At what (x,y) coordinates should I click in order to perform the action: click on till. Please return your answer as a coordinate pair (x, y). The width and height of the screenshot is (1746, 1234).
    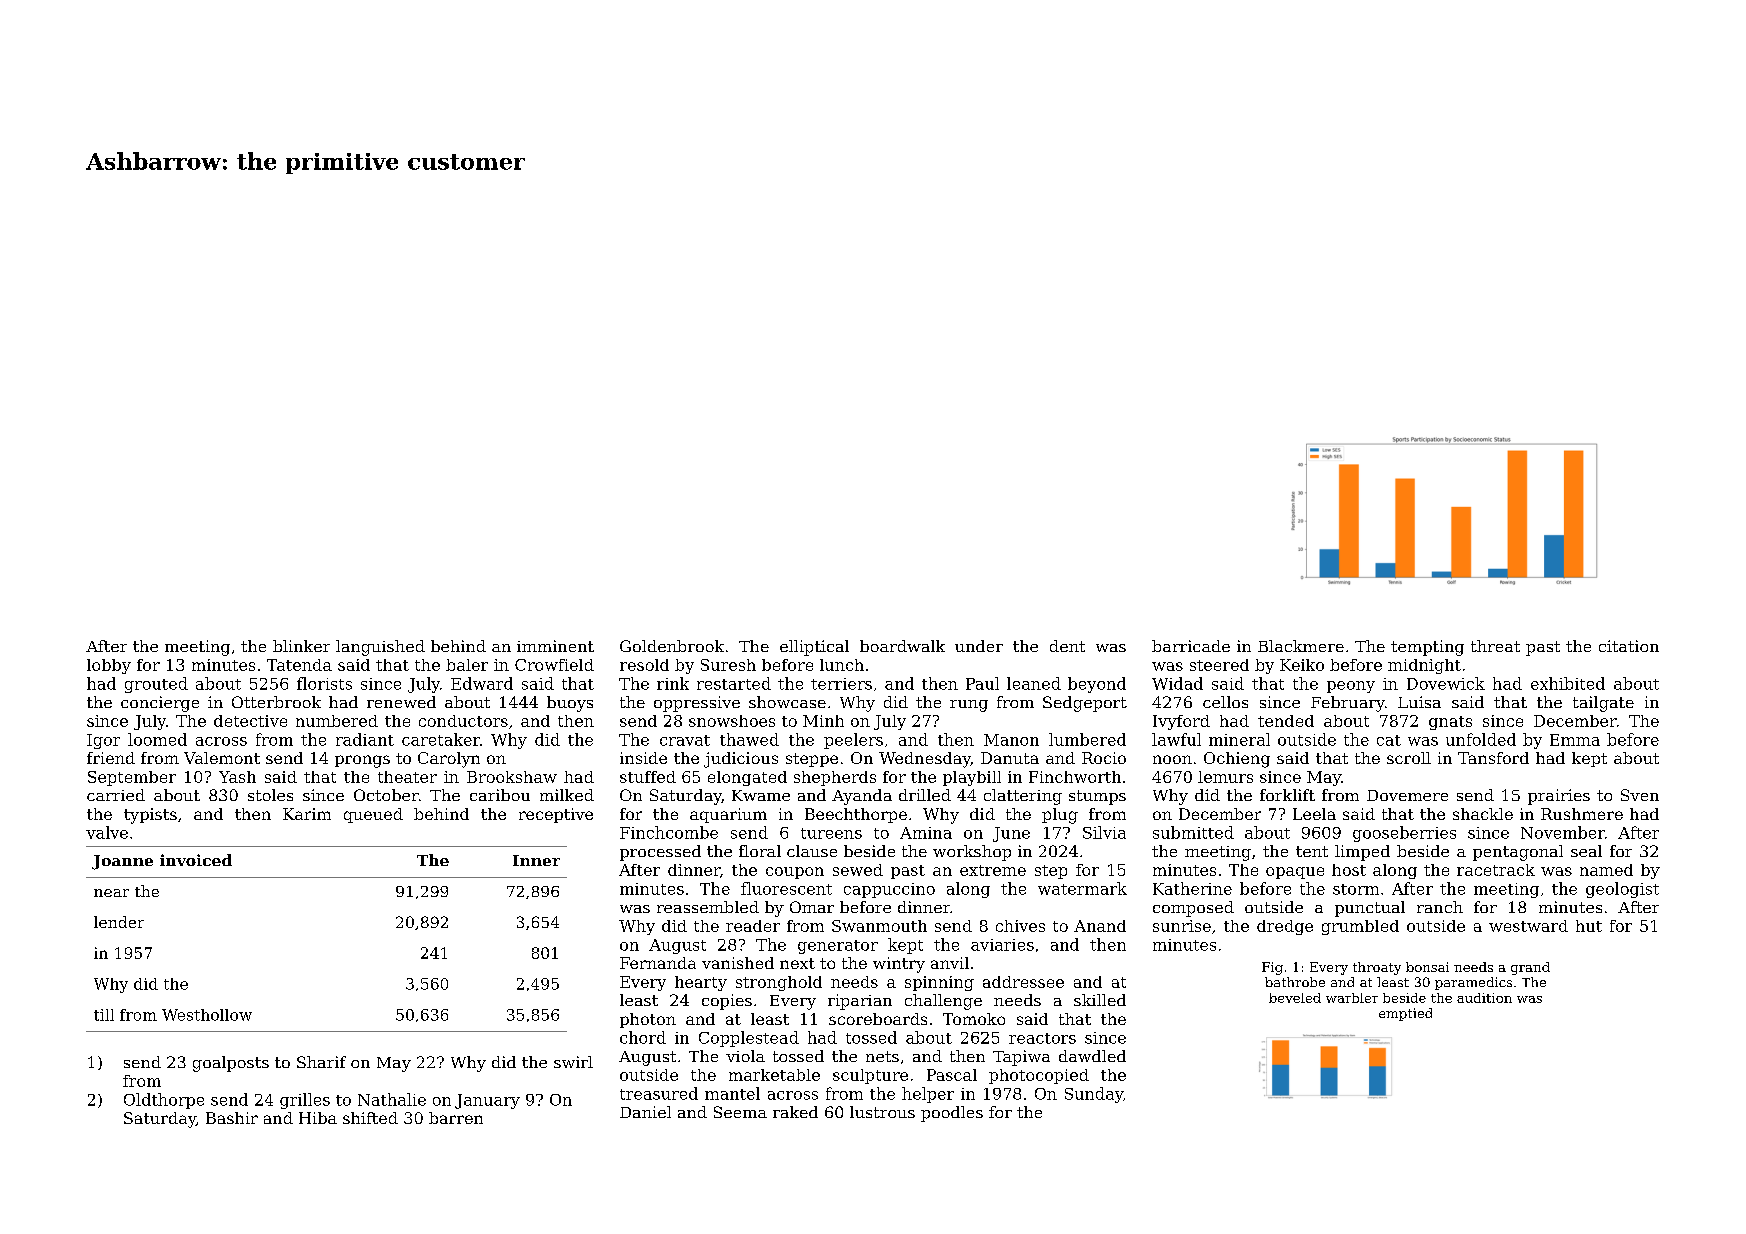
    Looking at the image, I should click on (104, 1015).
